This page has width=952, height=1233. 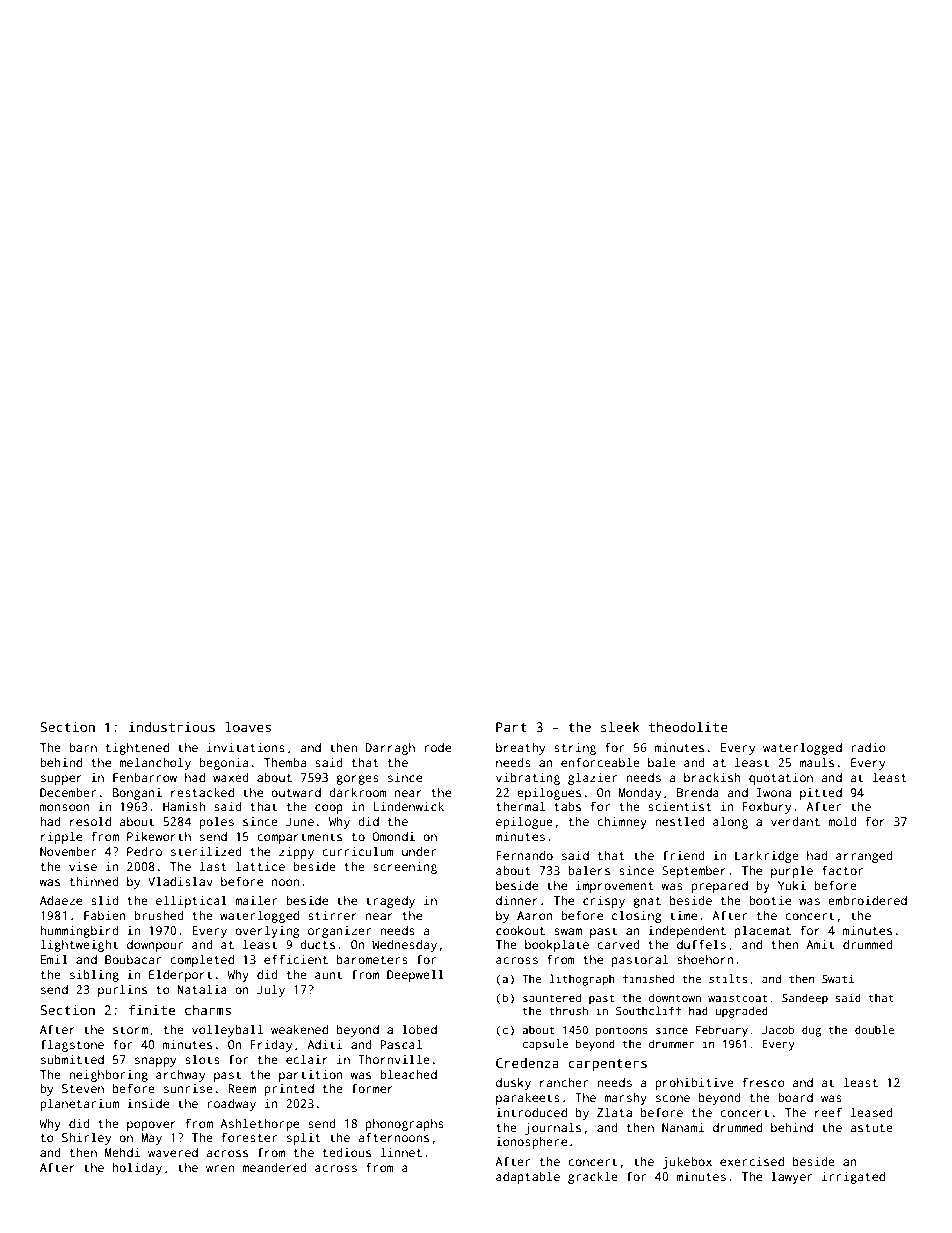 I want to click on adaptable, so click(x=528, y=1177).
